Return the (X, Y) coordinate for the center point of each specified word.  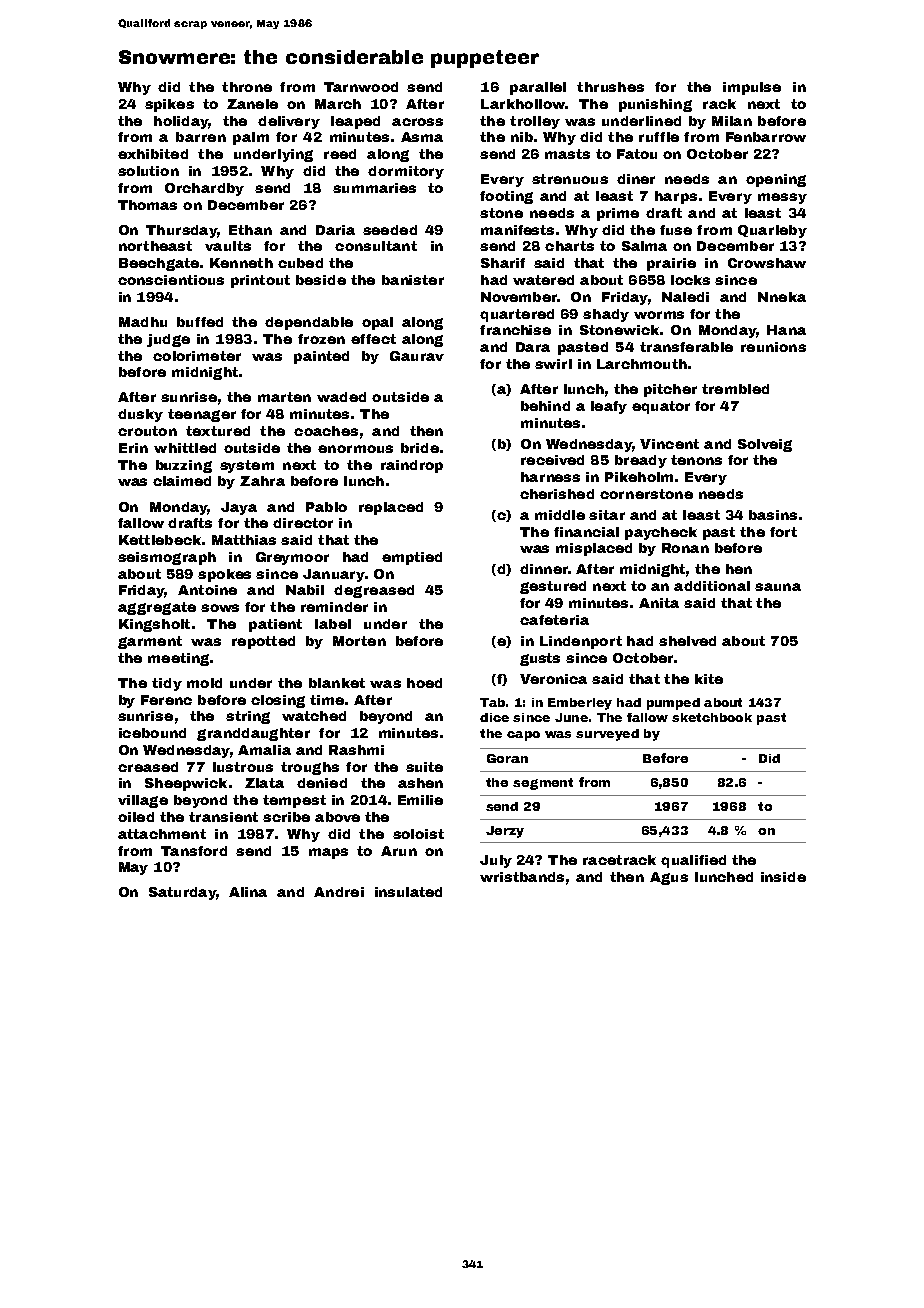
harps (676, 197)
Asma (422, 137)
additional (712, 586)
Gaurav (417, 356)
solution (148, 171)
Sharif (503, 263)
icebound (152, 733)
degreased (374, 591)
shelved (687, 641)
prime (618, 214)
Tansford (194, 851)
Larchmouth (642, 364)
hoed (424, 683)
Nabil (305, 590)
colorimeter (197, 356)
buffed (200, 322)
